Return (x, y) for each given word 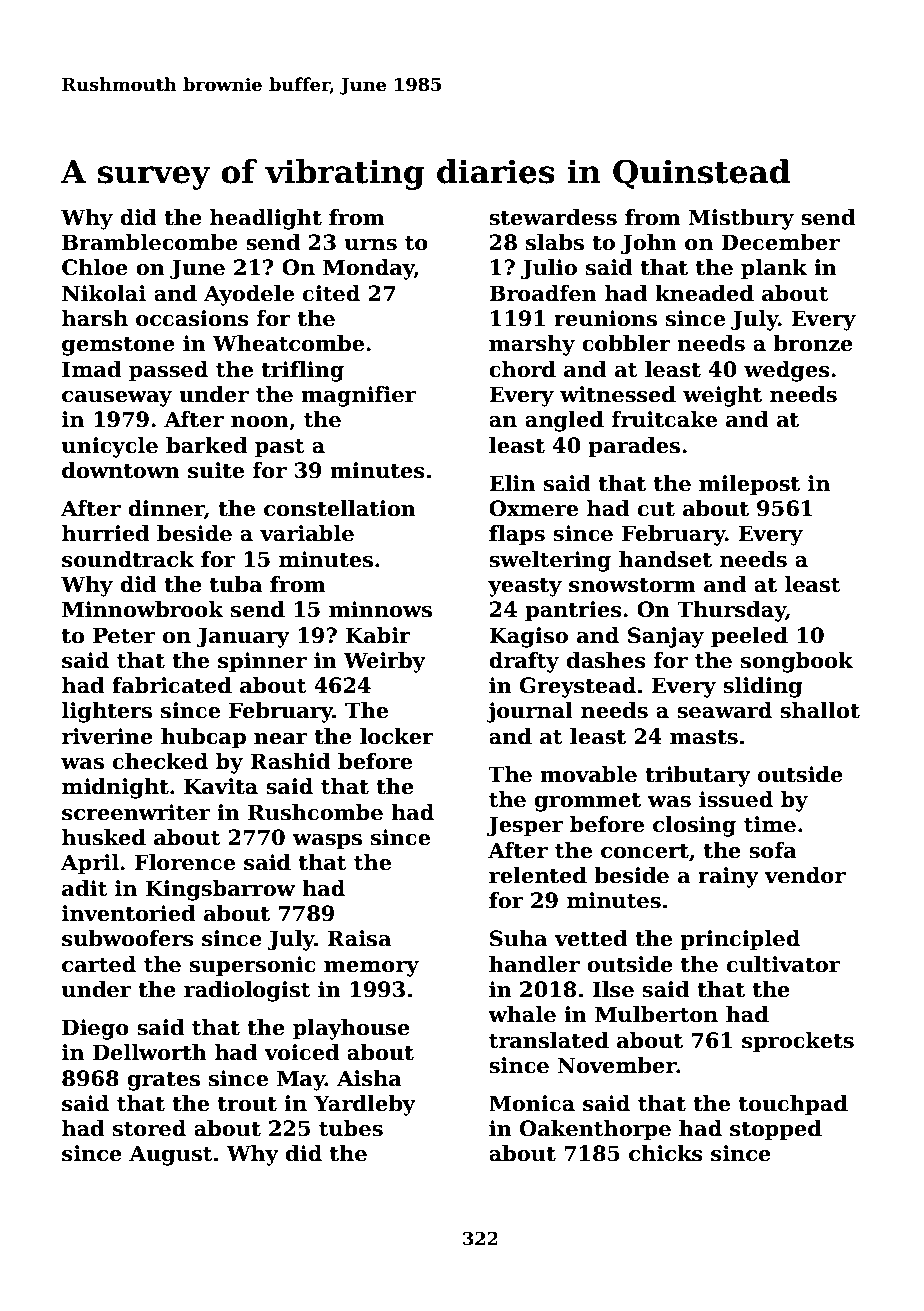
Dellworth (150, 1052)
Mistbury (741, 219)
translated (549, 1040)
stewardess (553, 217)
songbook (797, 662)
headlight (266, 219)
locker (397, 736)
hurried (105, 533)
